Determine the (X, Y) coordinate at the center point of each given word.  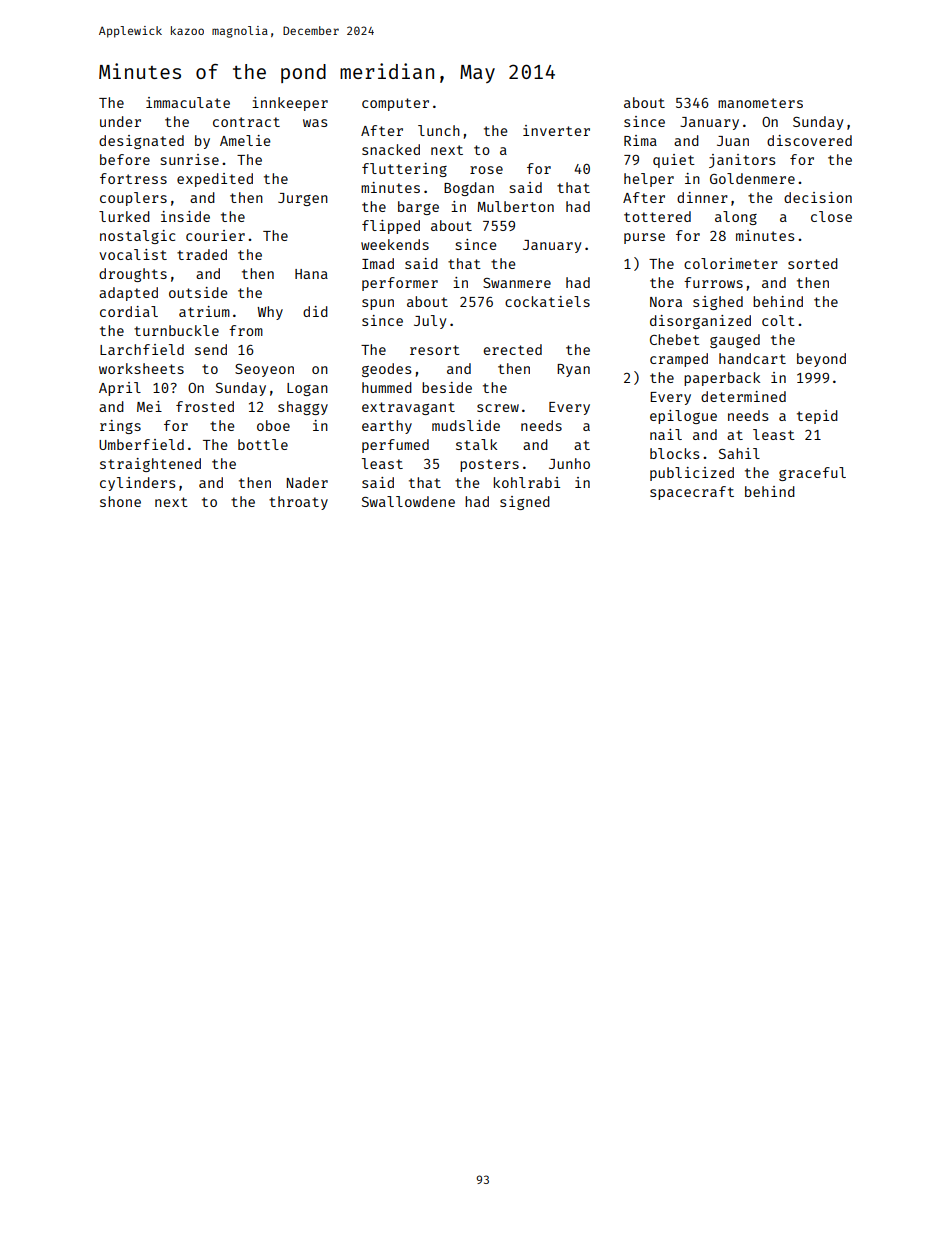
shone (120, 501)
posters (489, 465)
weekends (395, 244)
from (246, 330)
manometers (760, 103)
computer (395, 104)
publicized (692, 474)
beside (447, 387)
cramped (679, 360)
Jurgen (303, 199)
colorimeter (731, 263)
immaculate (188, 102)
